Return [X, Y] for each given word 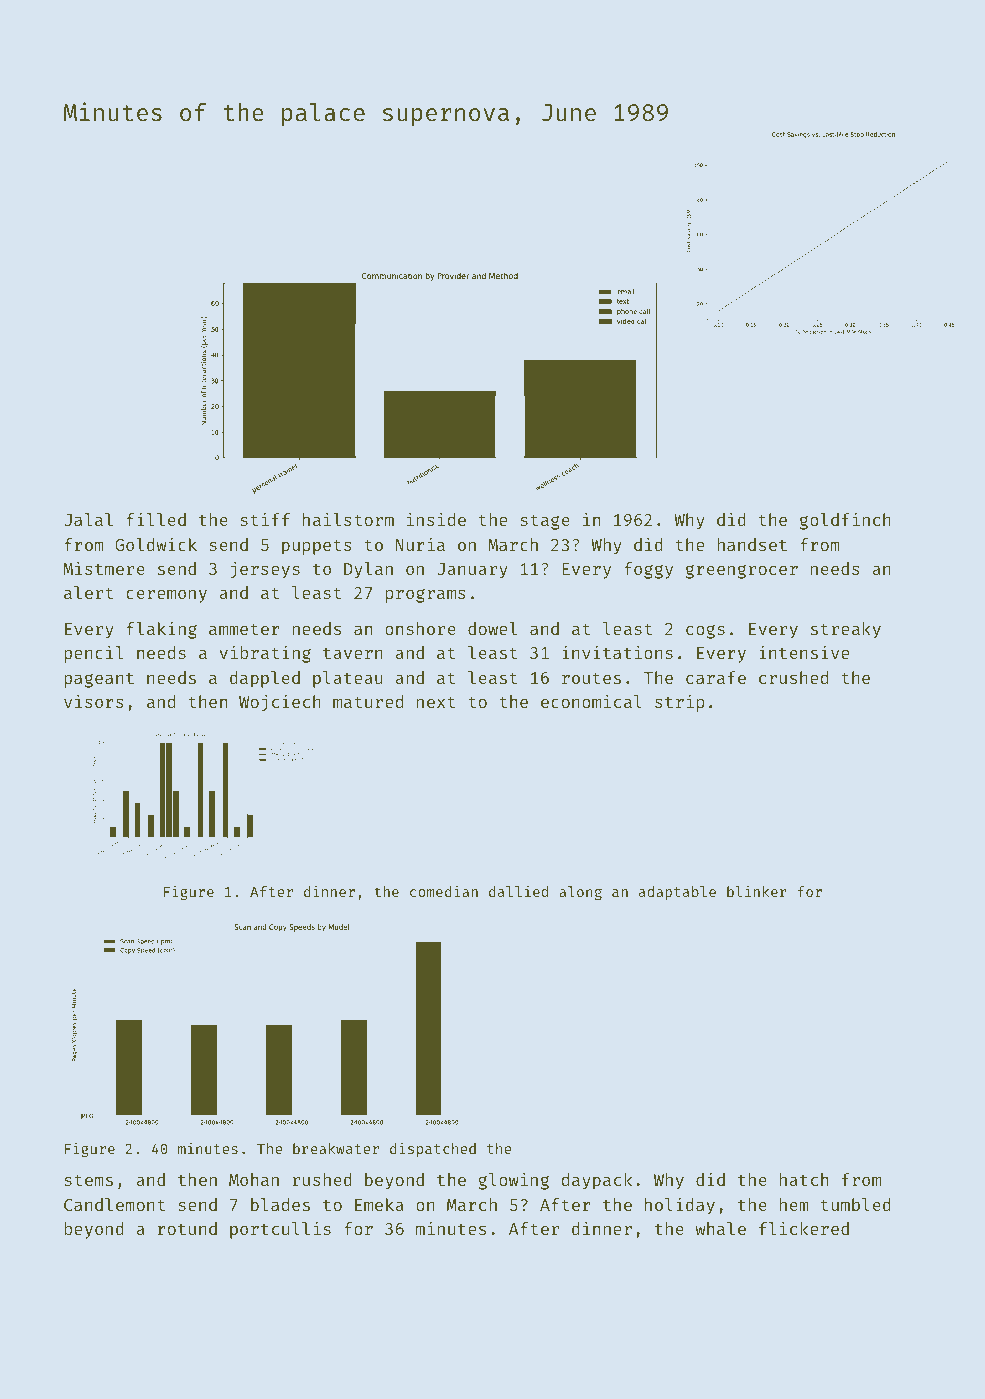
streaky [846, 630]
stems [88, 1180]
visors [94, 701]
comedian [444, 891]
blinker [757, 891]
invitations [617, 652]
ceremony [166, 596]
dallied [518, 891]
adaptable [677, 893]
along [580, 893]
